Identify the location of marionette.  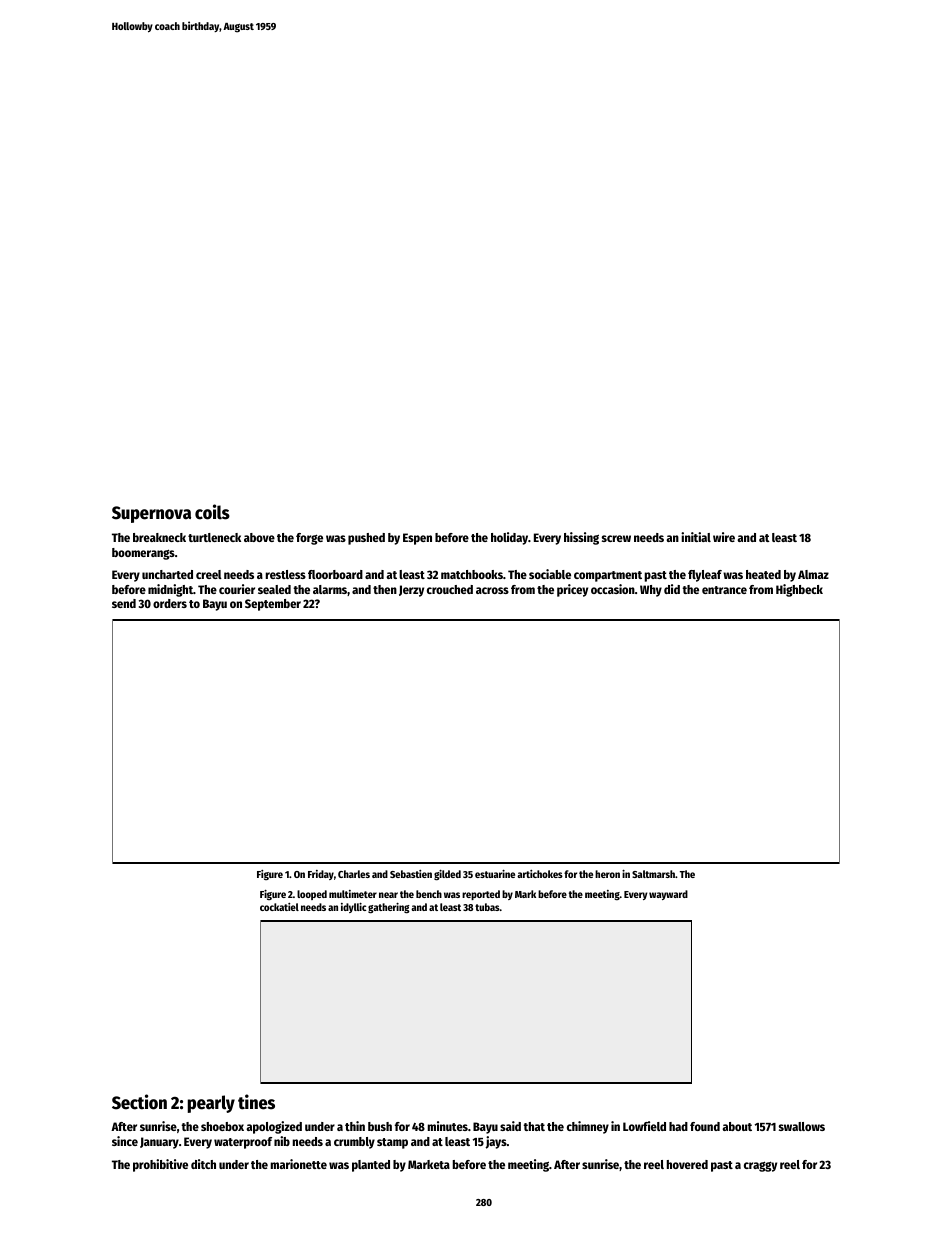
(299, 1164).
